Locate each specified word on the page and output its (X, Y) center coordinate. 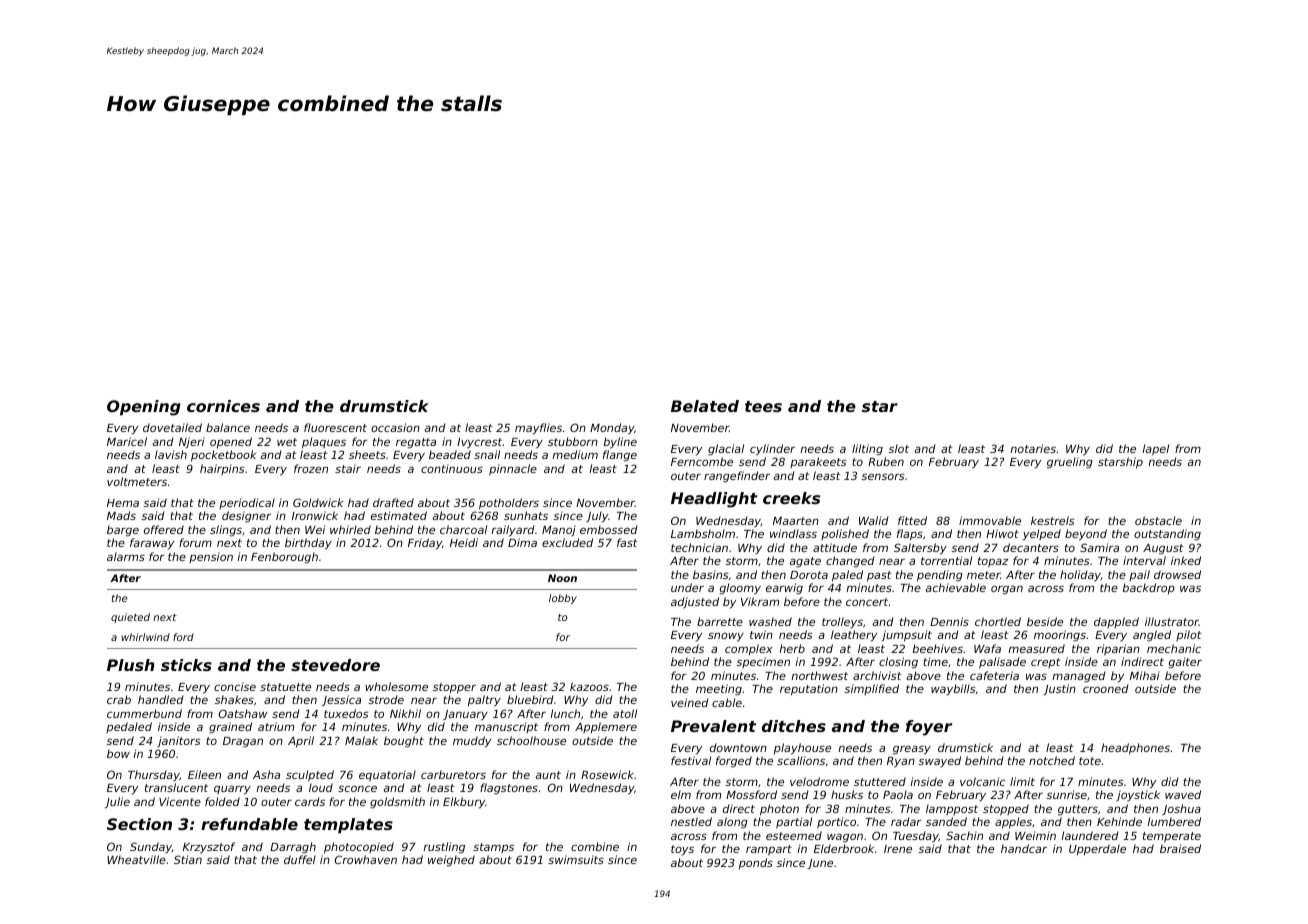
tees (763, 406)
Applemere (606, 727)
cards (310, 801)
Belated (705, 406)
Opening (144, 408)
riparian (1118, 649)
